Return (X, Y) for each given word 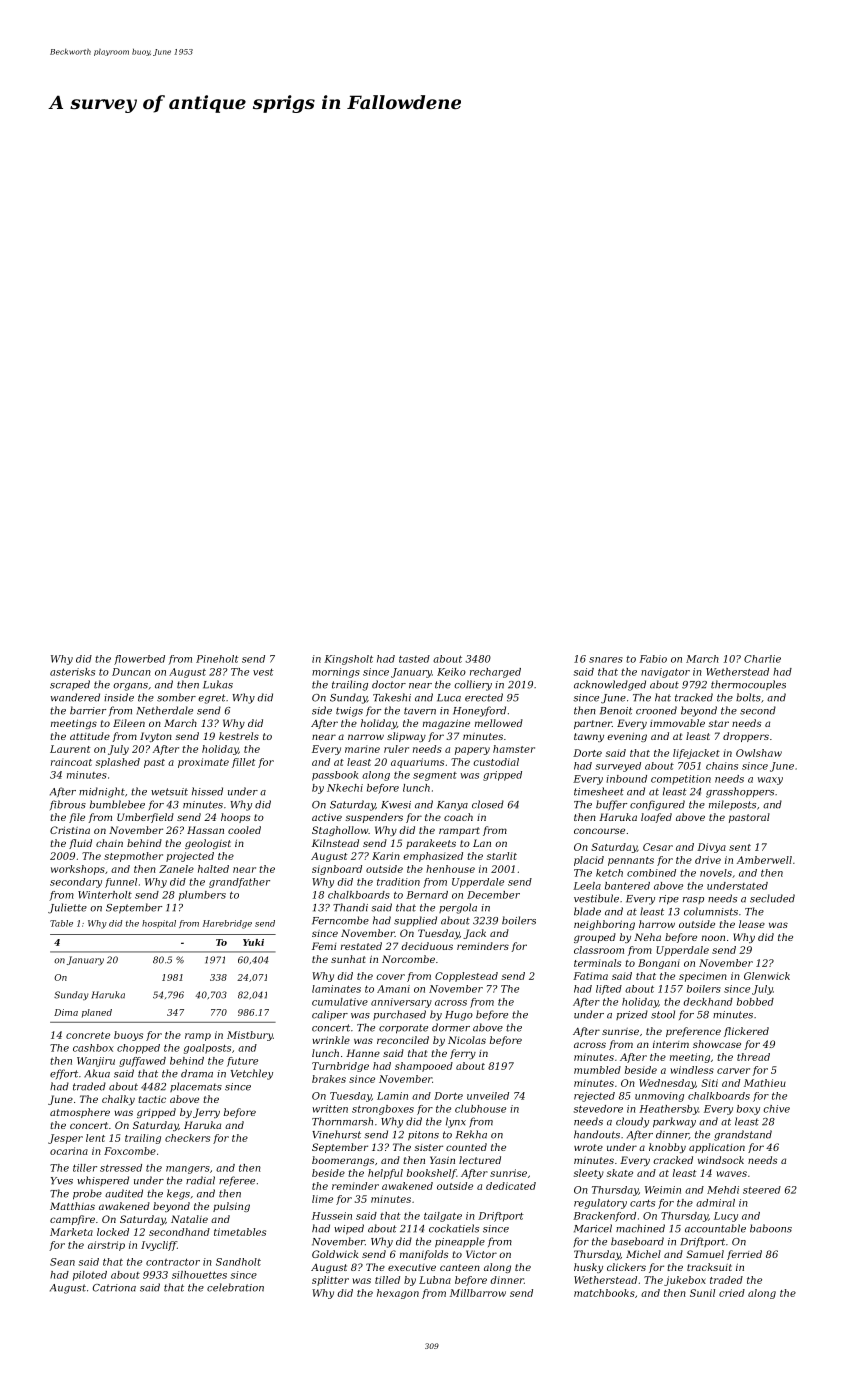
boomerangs (343, 1161)
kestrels (239, 736)
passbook (335, 776)
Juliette (67, 908)
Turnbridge (340, 1067)
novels (716, 873)
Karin (386, 856)
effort (64, 1074)
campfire (72, 1220)
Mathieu (765, 1083)
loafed (656, 818)
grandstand (743, 1135)
